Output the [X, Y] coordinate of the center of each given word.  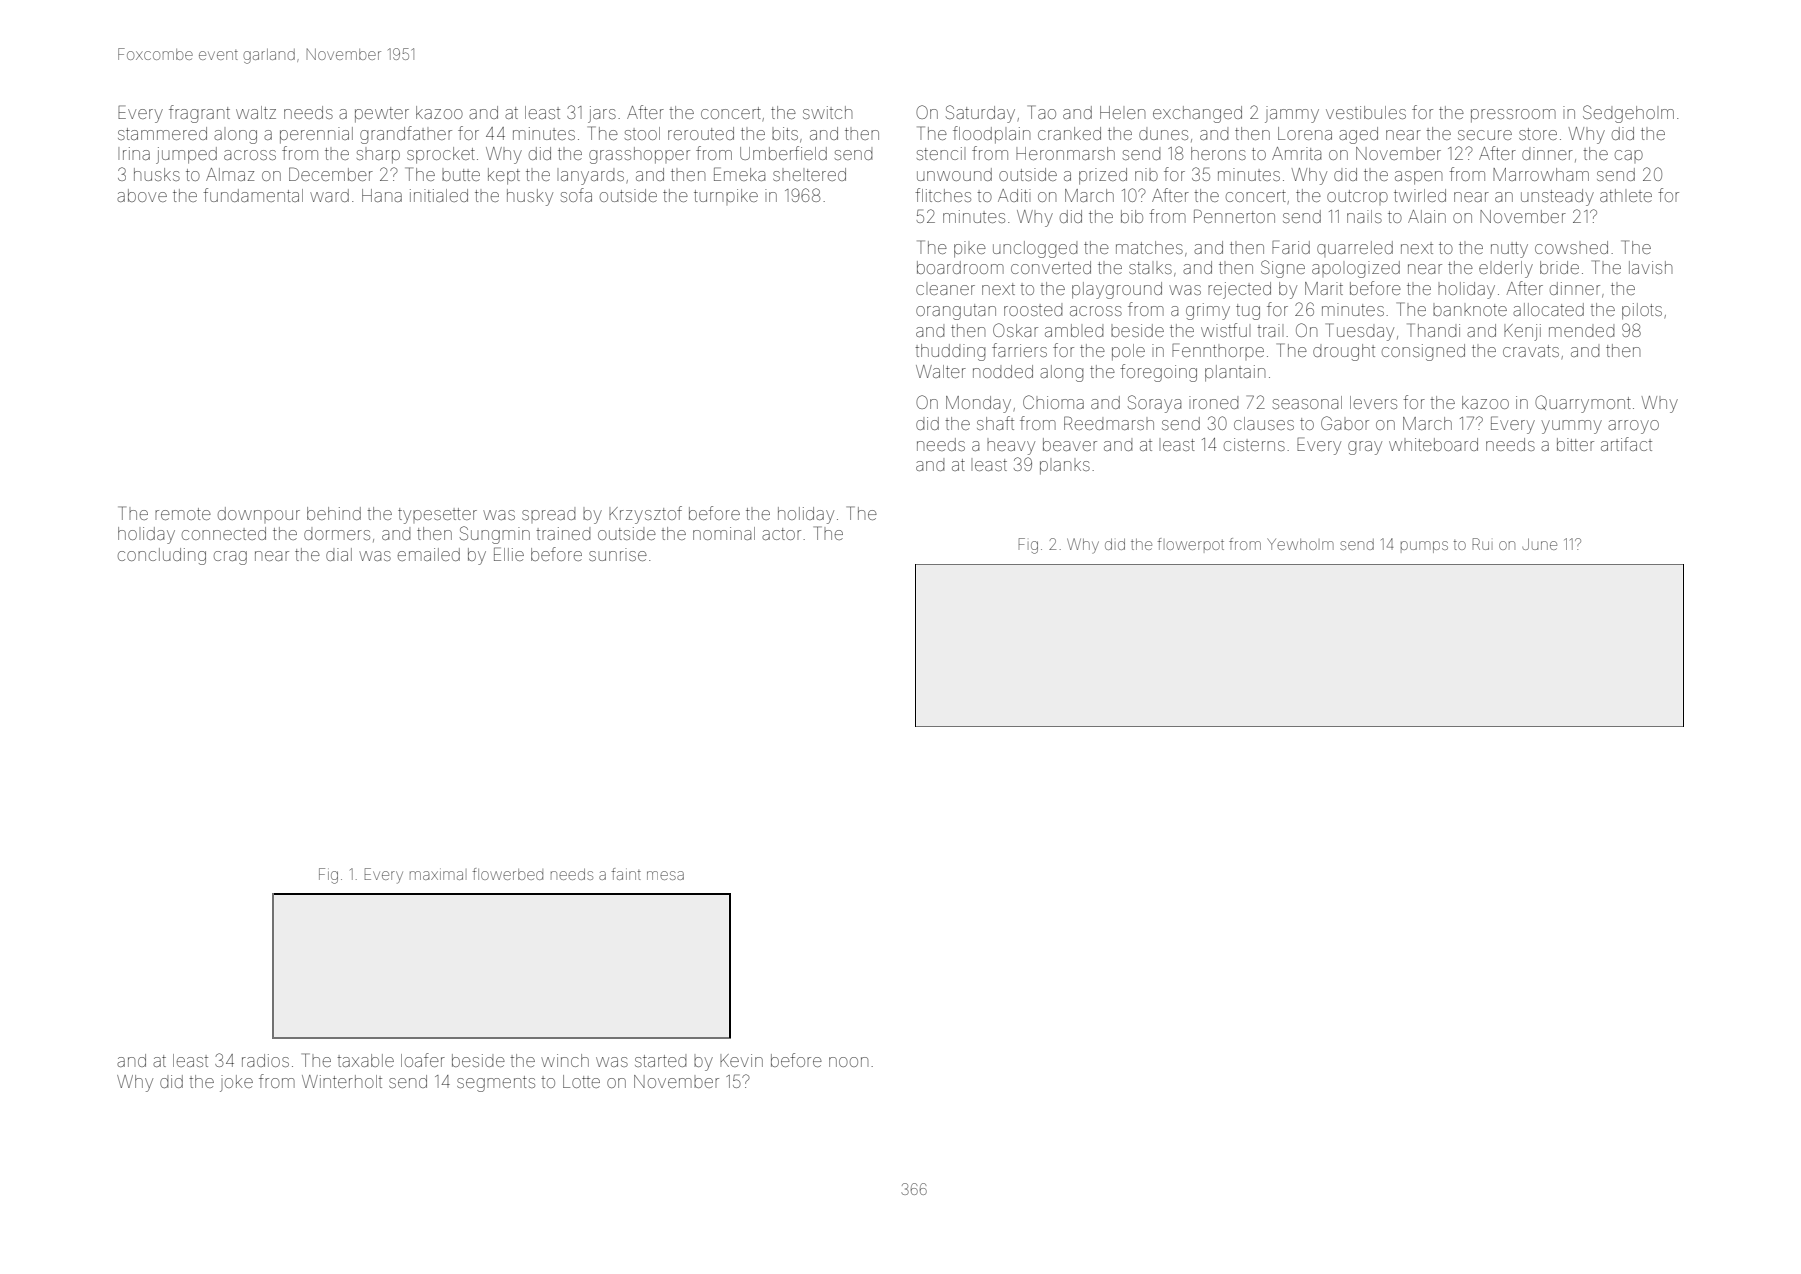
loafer [423, 1060]
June [1539, 544]
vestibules [1366, 112]
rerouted [701, 133]
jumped [186, 155]
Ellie [509, 554]
